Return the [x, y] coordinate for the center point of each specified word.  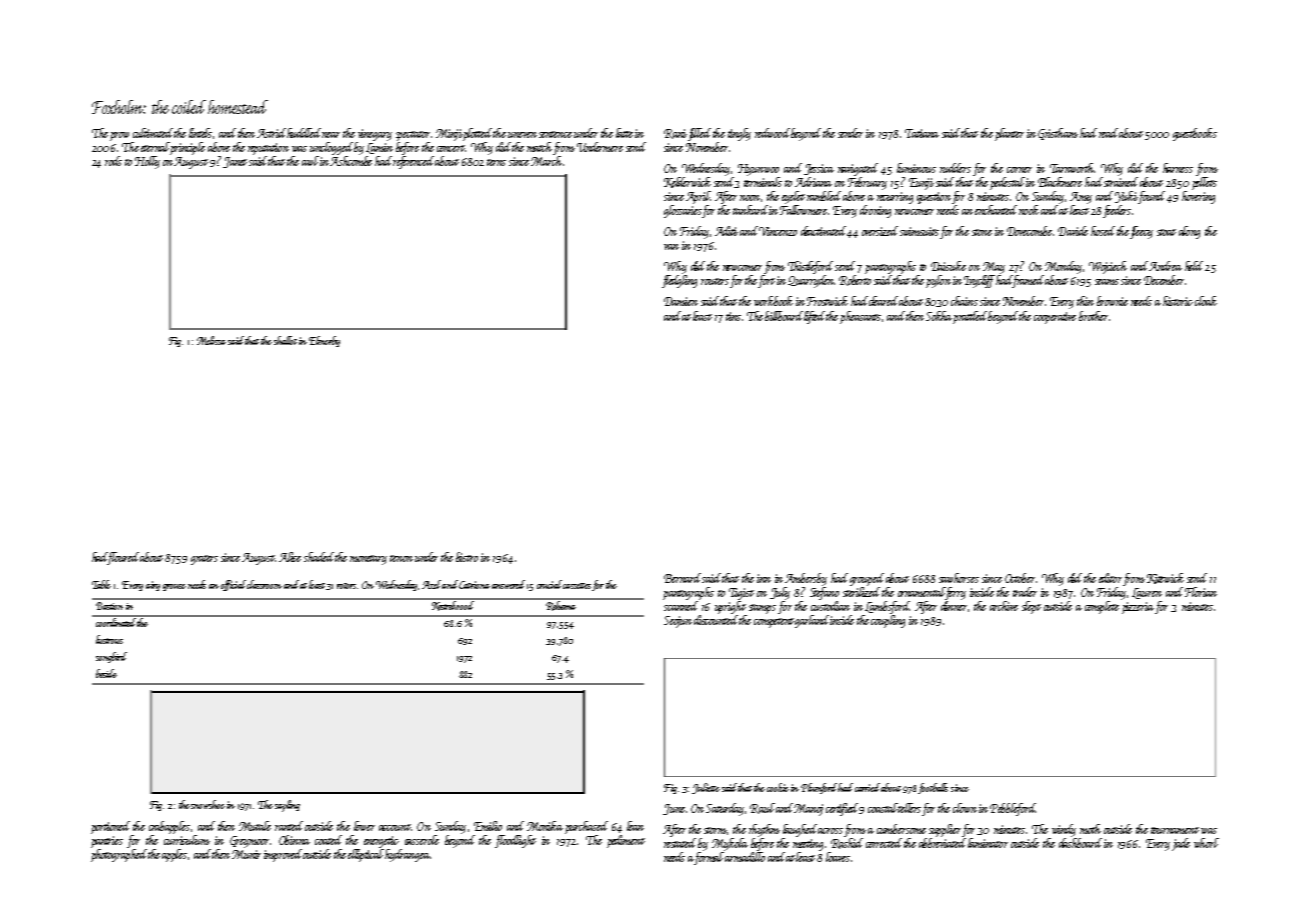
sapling [287, 806]
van [671, 247]
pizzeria [1138, 608]
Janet [235, 162]
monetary [368, 560]
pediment [626, 841]
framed [1028, 281]
